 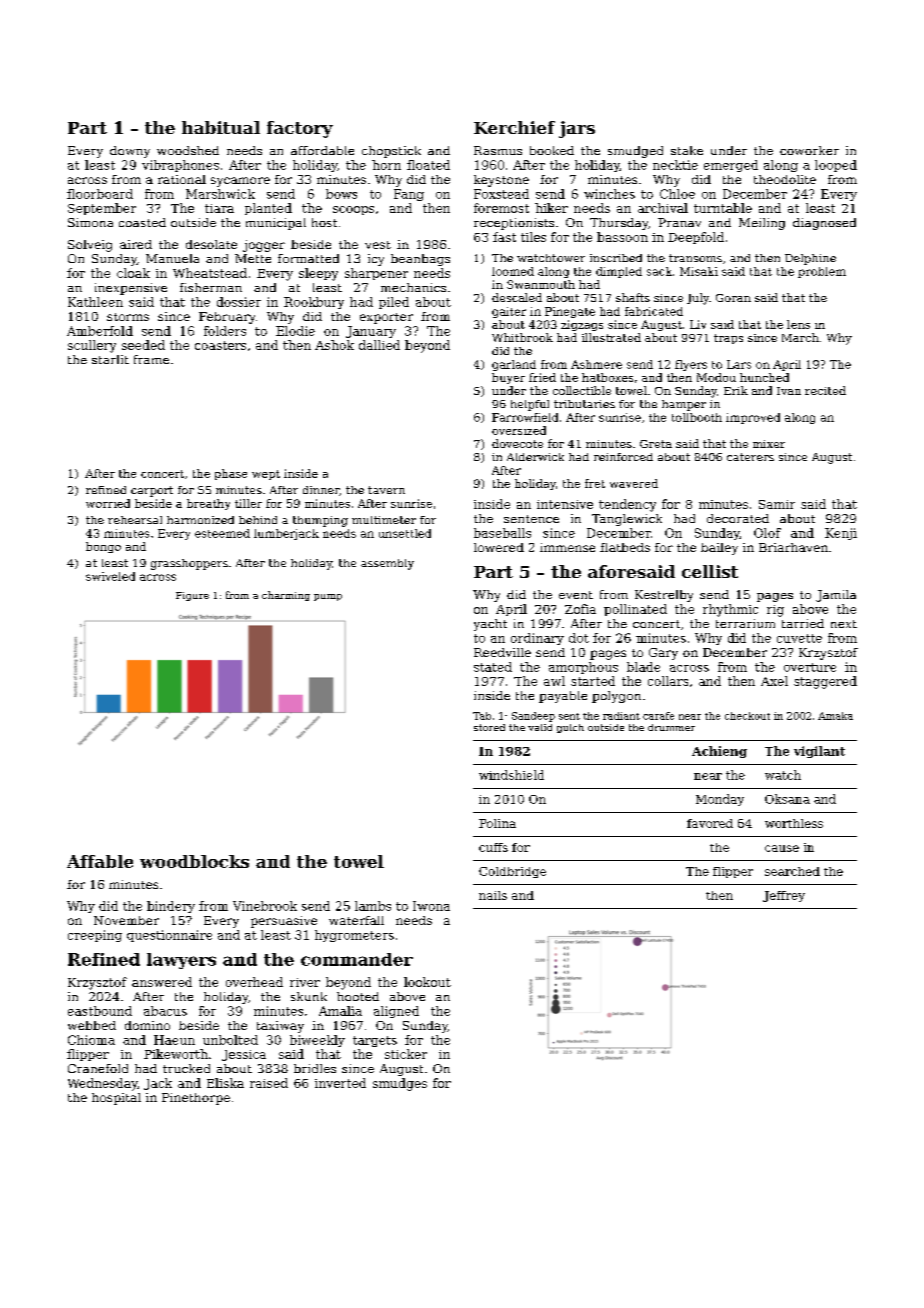 What do you see at coordinates (784, 896) in the document?
I see `Jeffrey` at bounding box center [784, 896].
